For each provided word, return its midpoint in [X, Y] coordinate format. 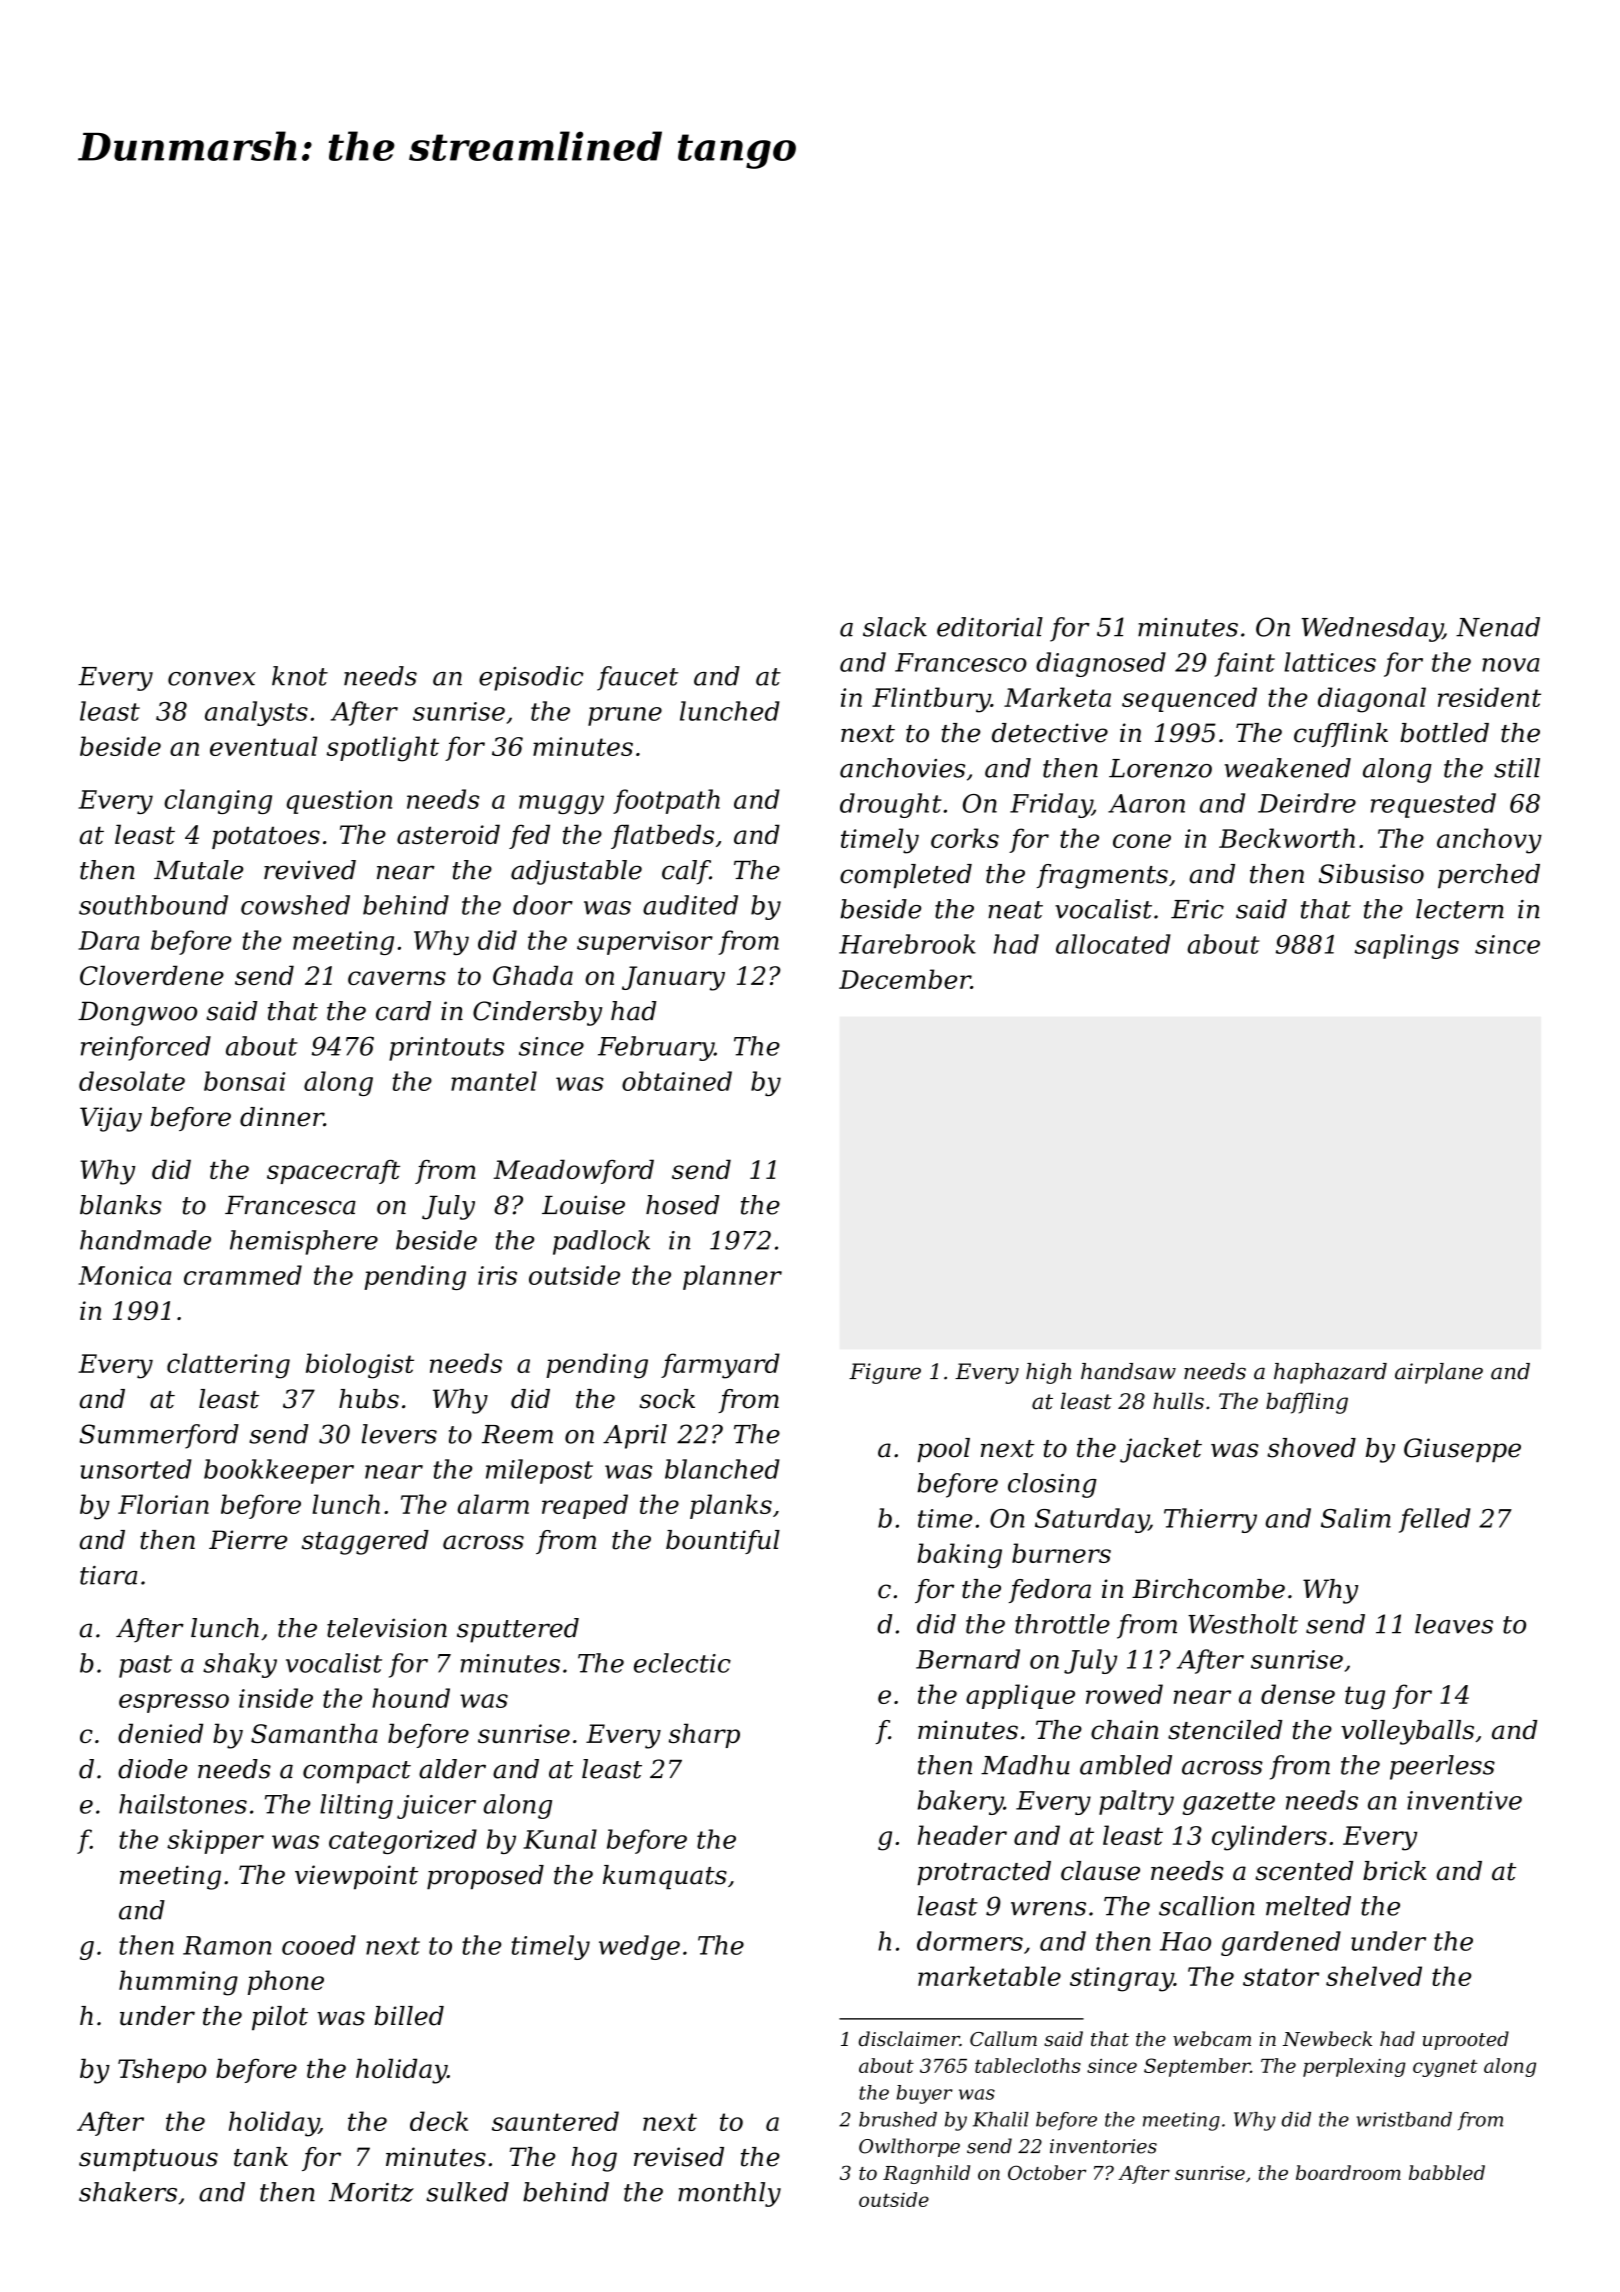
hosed [683, 1205]
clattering [228, 1366]
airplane [1439, 1373]
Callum [1003, 2038]
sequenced [1189, 699]
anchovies [902, 768]
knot [300, 676]
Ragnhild [926, 2174]
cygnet [1445, 2068]
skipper [215, 1841]
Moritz [371, 2192]
